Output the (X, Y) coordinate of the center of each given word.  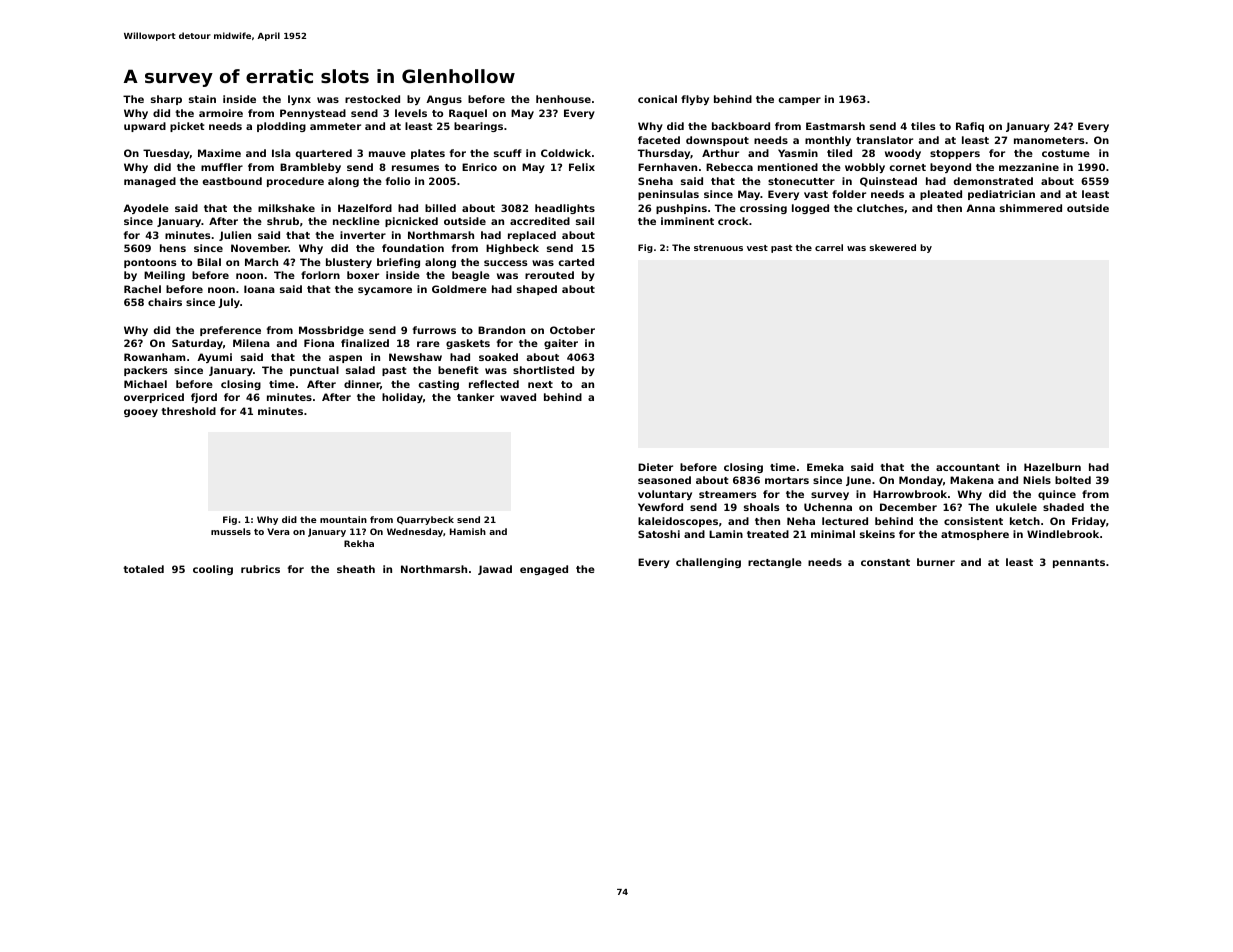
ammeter (335, 126)
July (229, 303)
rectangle (775, 563)
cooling (213, 570)
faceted (659, 140)
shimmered (1031, 208)
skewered (892, 247)
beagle (471, 276)
